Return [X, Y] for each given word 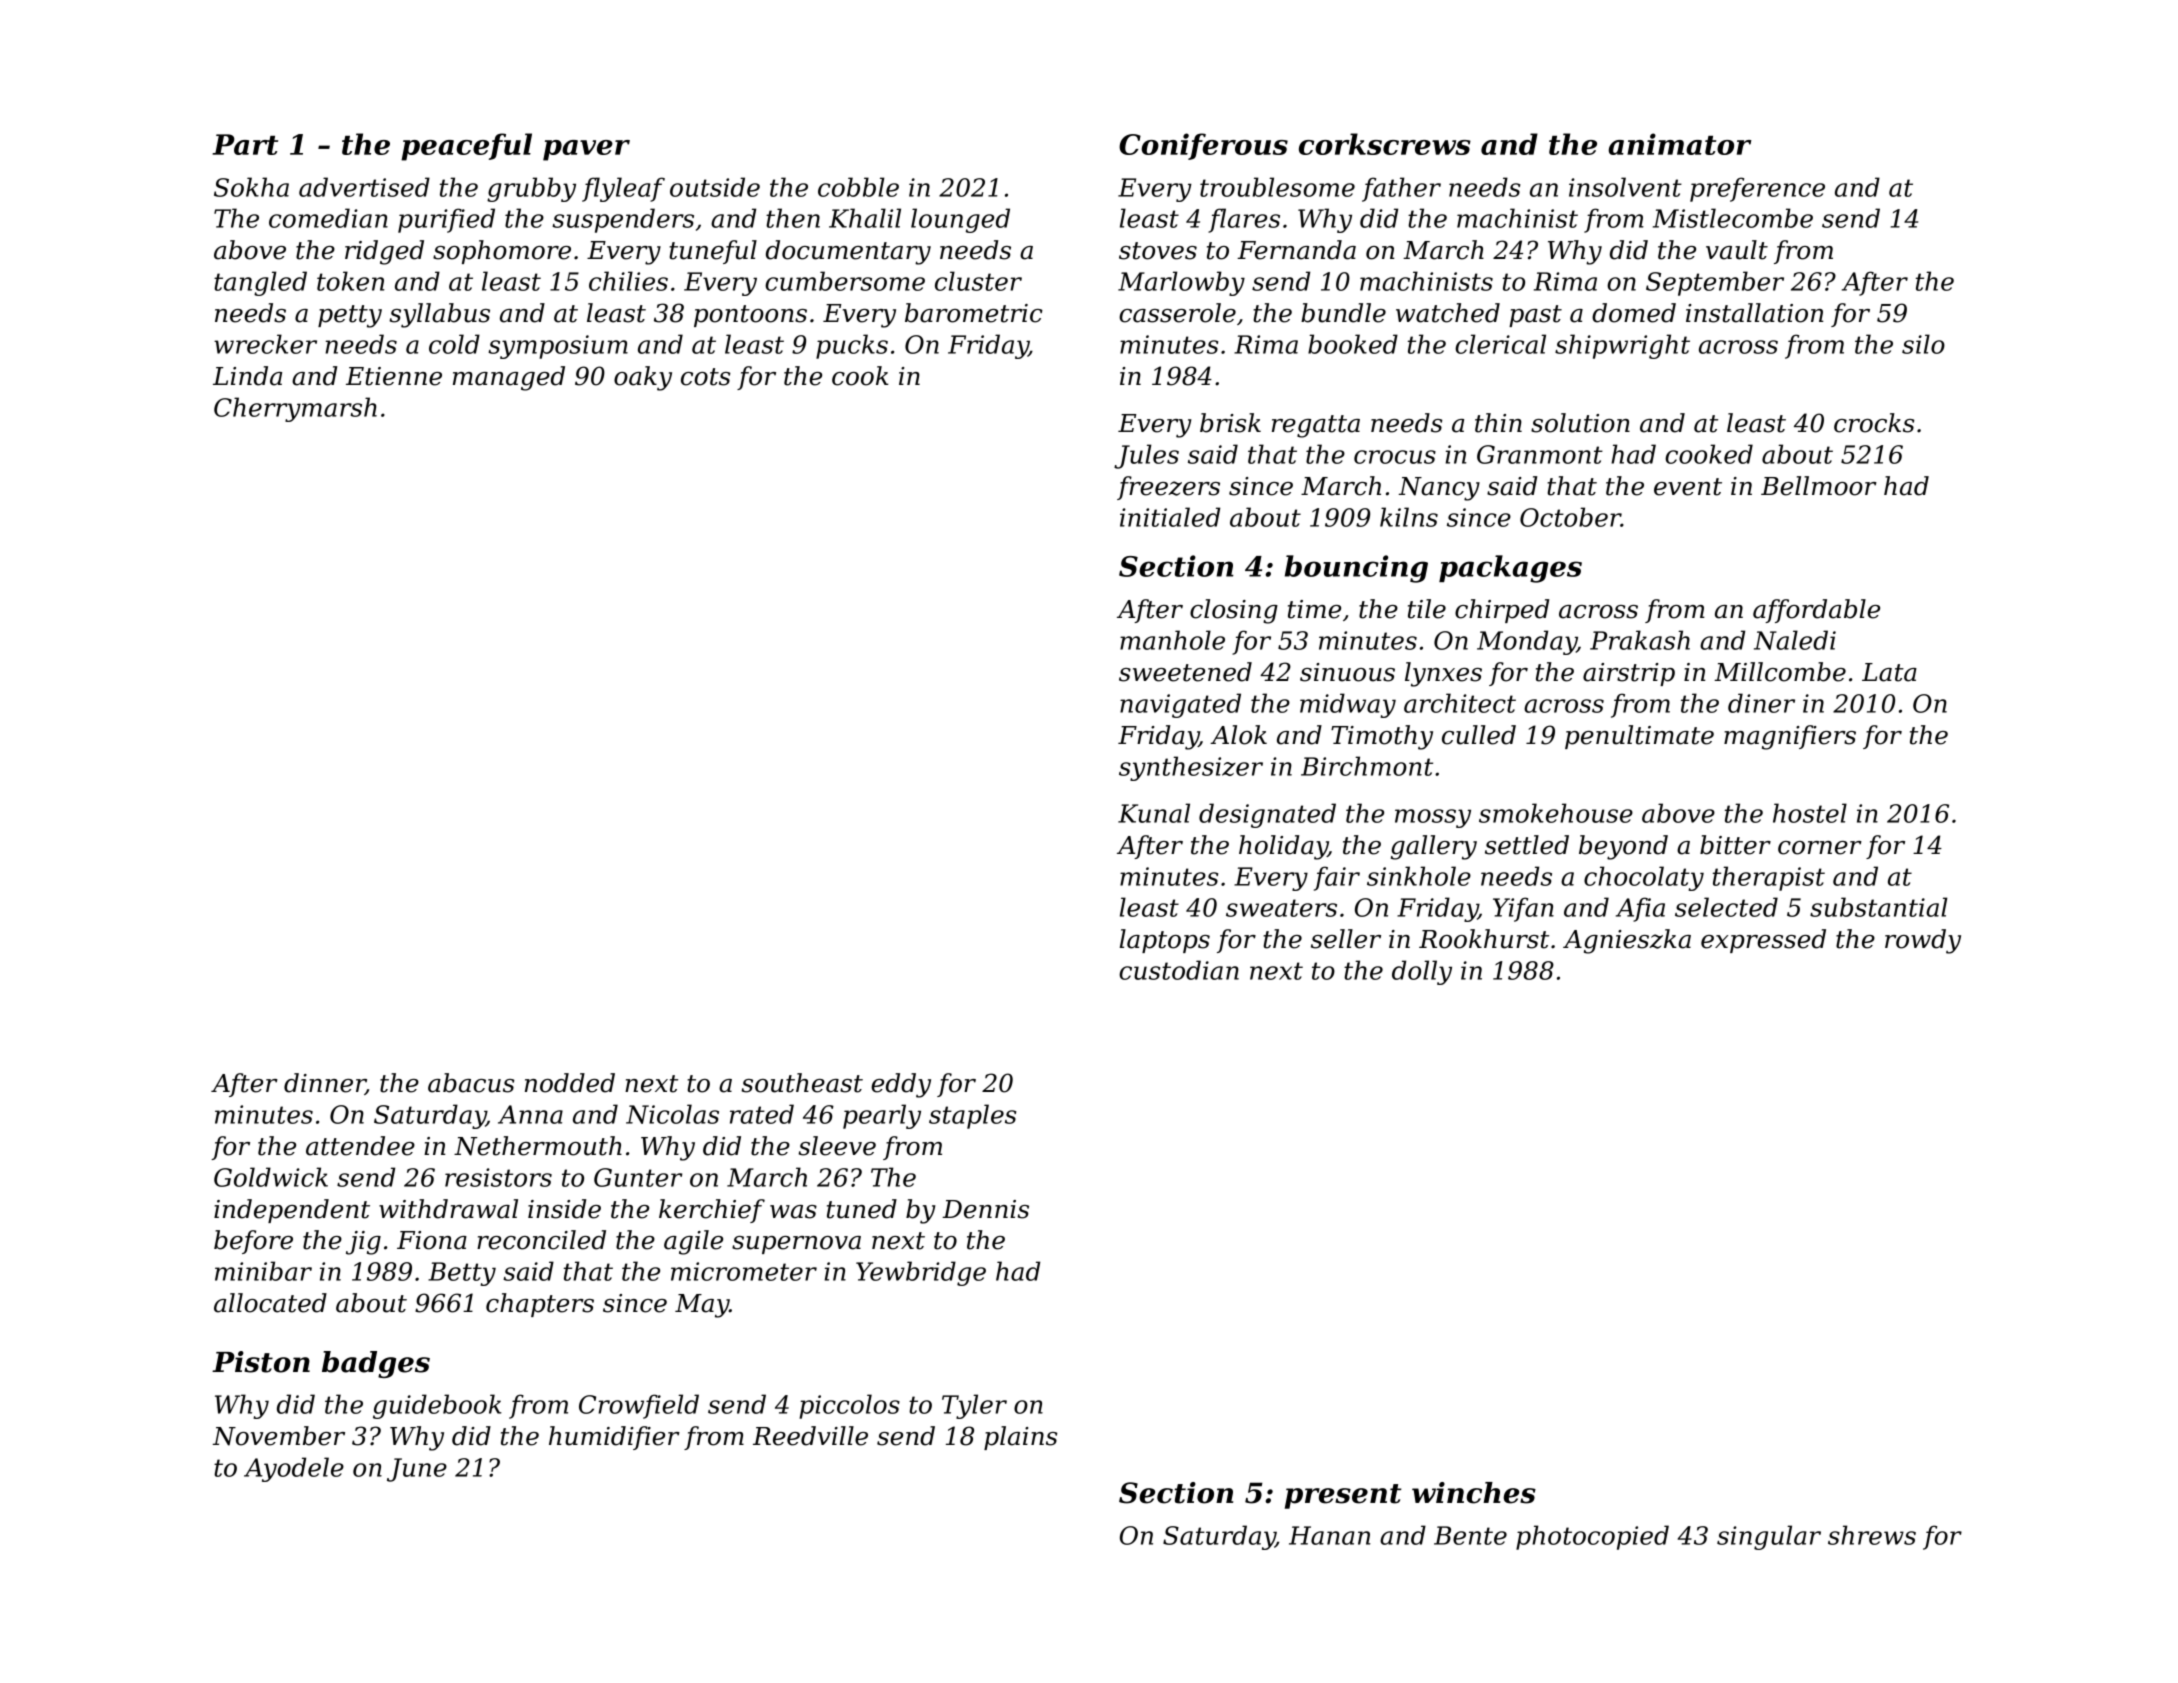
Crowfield [639, 1406]
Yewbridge [921, 1273]
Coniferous [1203, 146]
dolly [1422, 972]
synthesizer [1191, 768]
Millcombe [1780, 672]
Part [245, 144]
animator [1680, 144]
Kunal [1154, 813]
